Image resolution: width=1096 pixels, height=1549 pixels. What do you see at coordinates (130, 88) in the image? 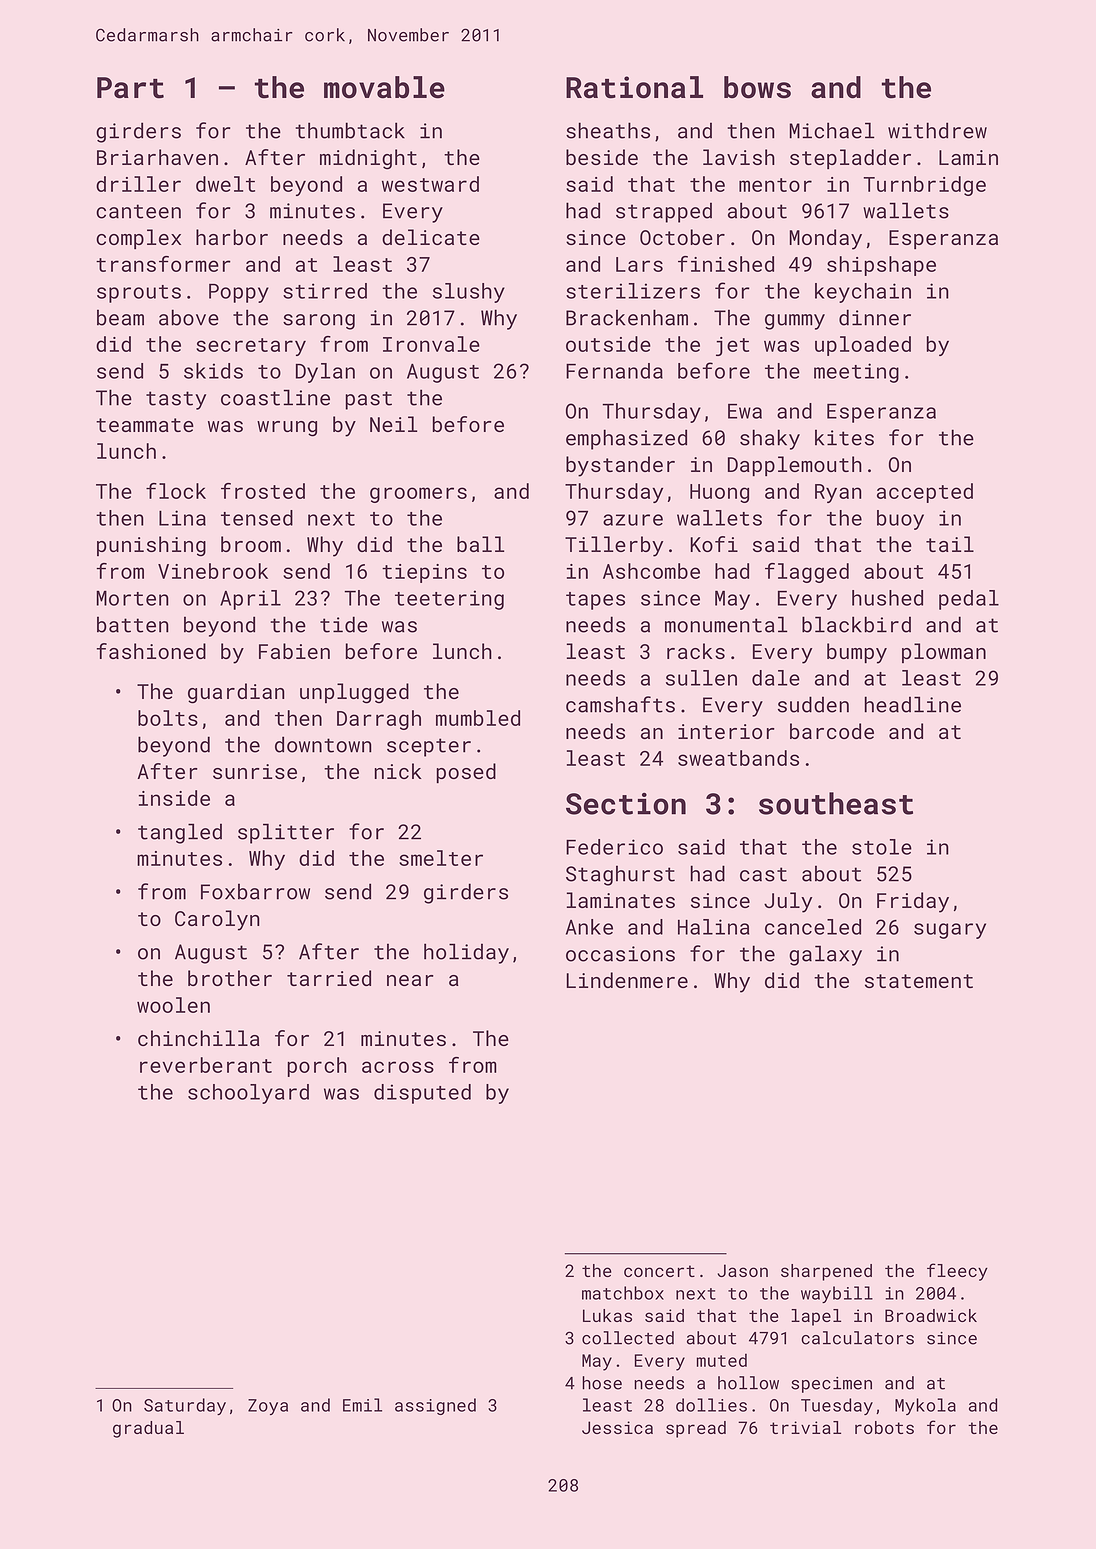
I see `Part` at bounding box center [130, 88].
